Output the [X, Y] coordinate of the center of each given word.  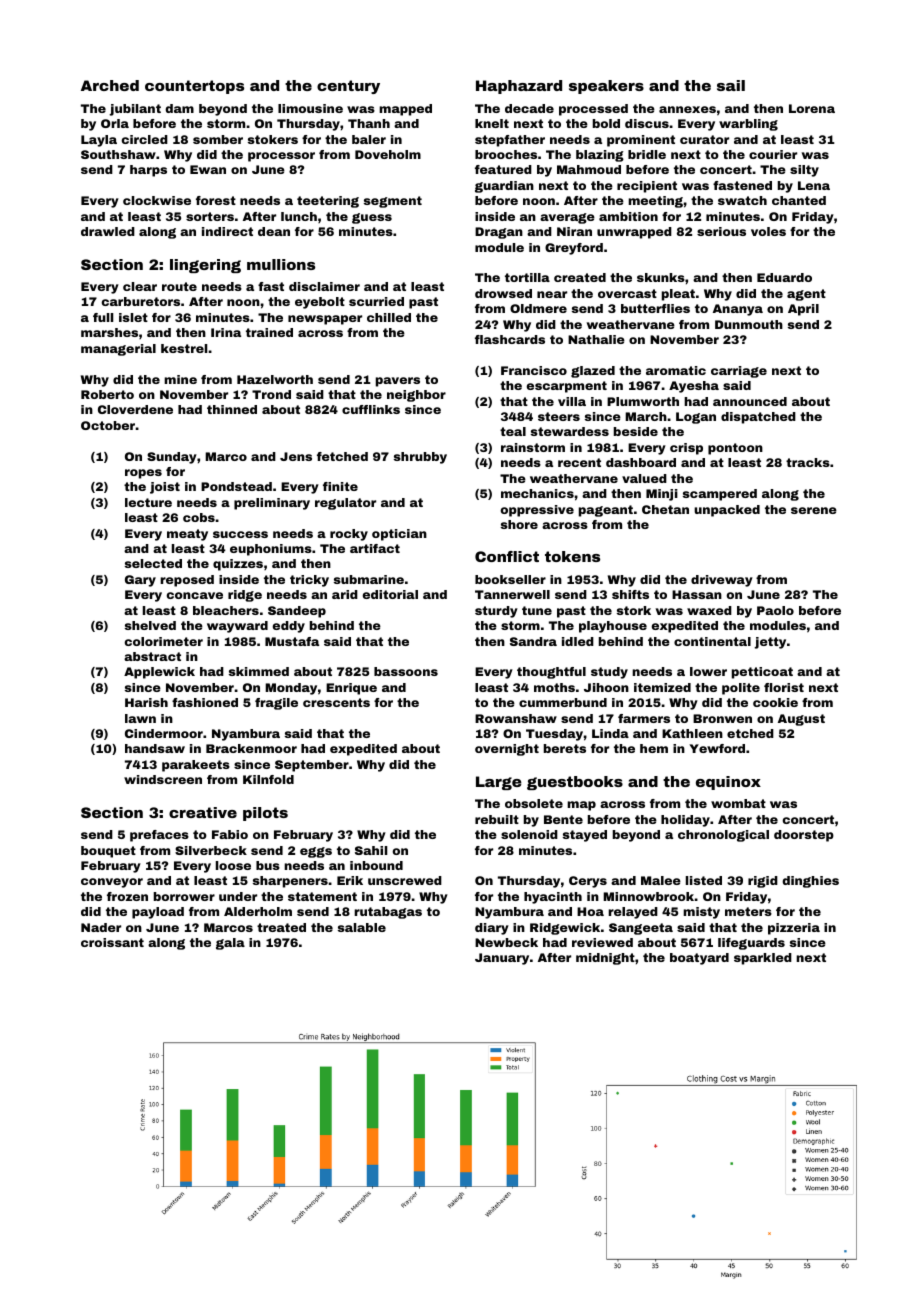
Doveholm [388, 154]
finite [340, 486]
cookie [775, 702]
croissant [112, 942]
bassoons [406, 671]
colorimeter [164, 641]
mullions [281, 264]
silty [804, 171]
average [567, 218]
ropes [143, 474]
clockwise [157, 200]
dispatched [758, 418]
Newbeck [506, 942]
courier [773, 154]
